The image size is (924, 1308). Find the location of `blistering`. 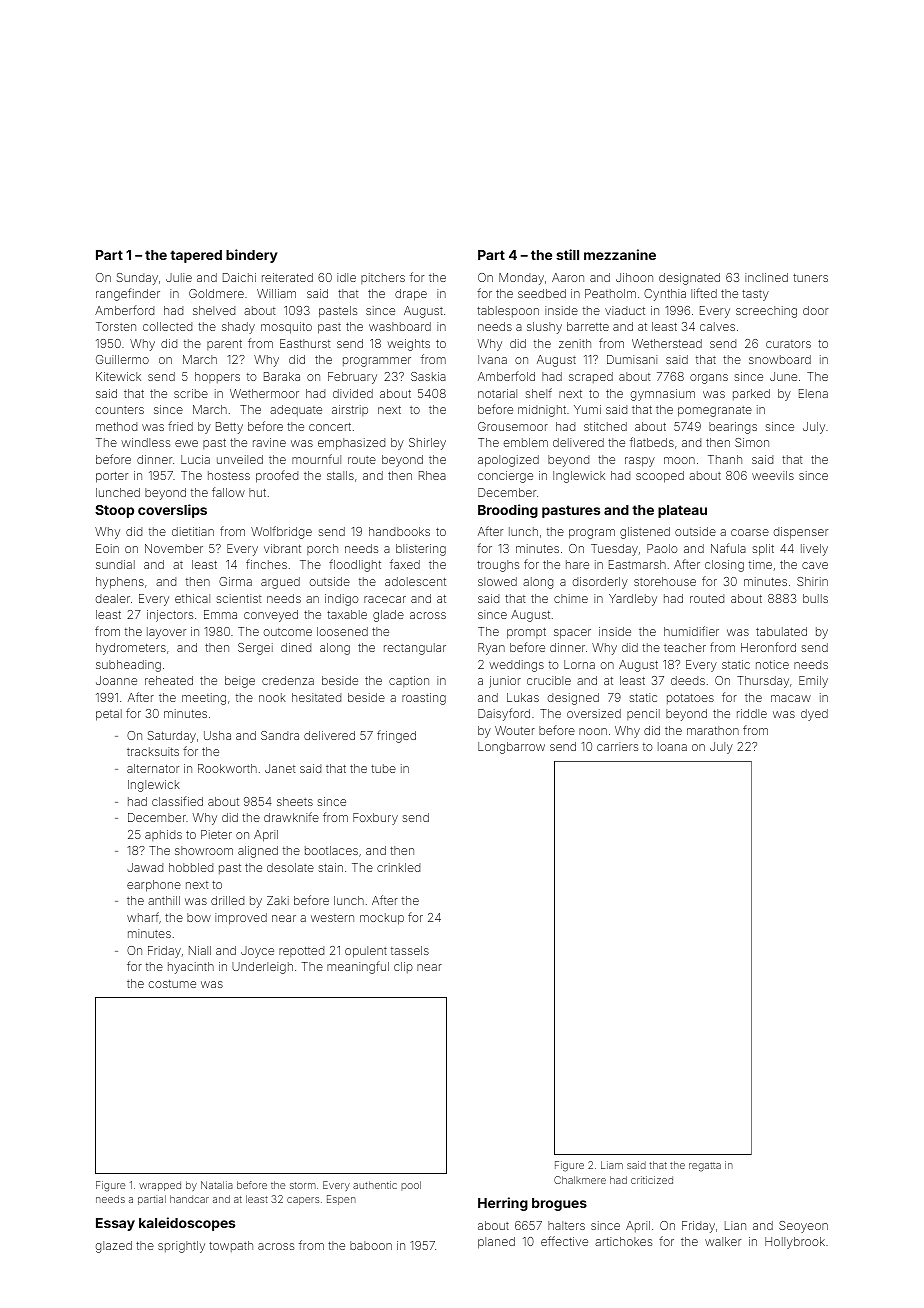

blistering is located at coordinates (421, 550).
